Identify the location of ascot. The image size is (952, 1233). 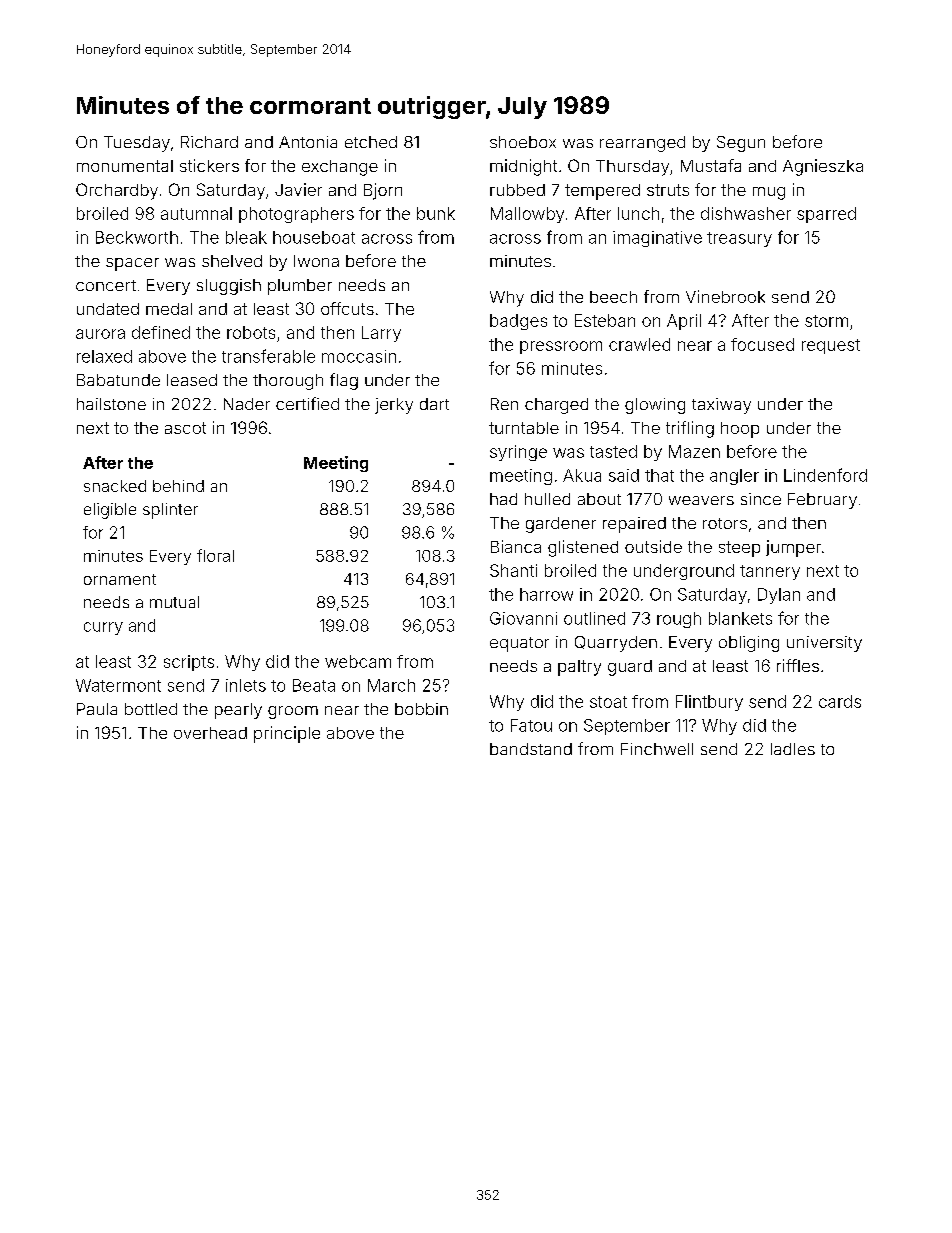
(185, 428).
